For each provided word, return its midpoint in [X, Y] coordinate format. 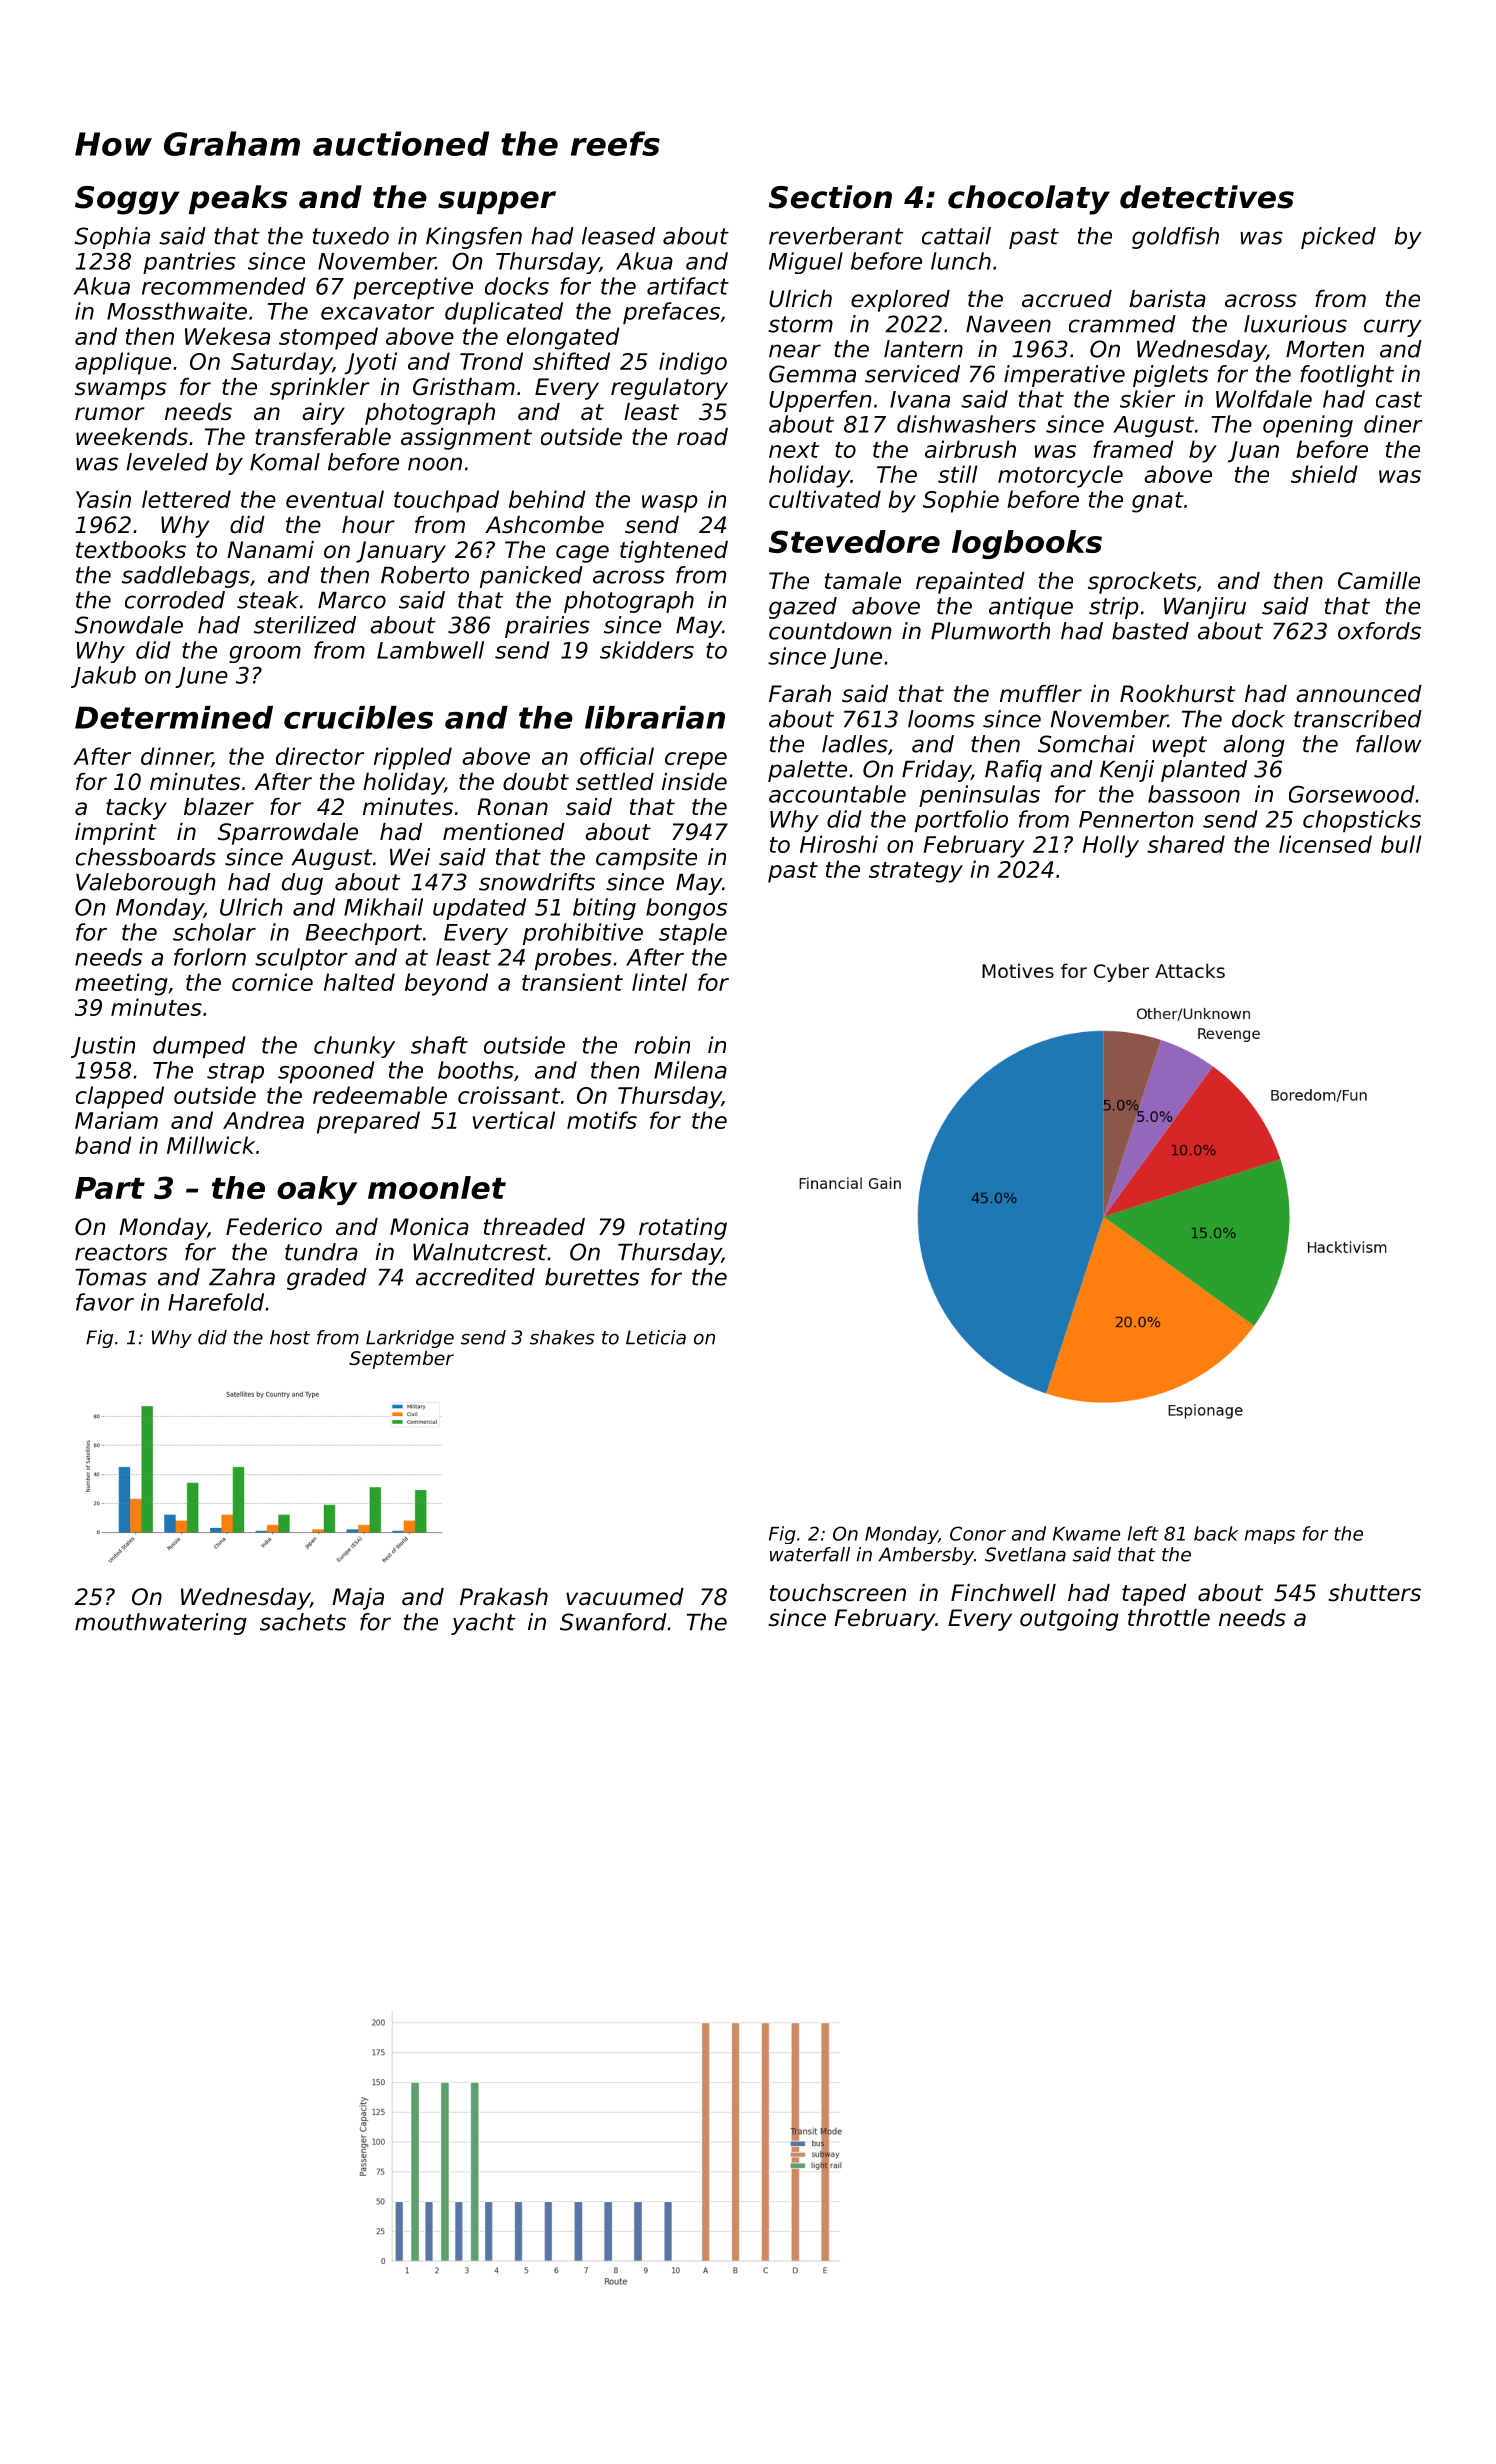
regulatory [669, 389]
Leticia [656, 1337]
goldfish [1175, 238]
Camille [1379, 581]
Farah [800, 694]
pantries [189, 263]
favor [105, 1302]
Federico [274, 1227]
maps [1270, 1537]
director [320, 756]
